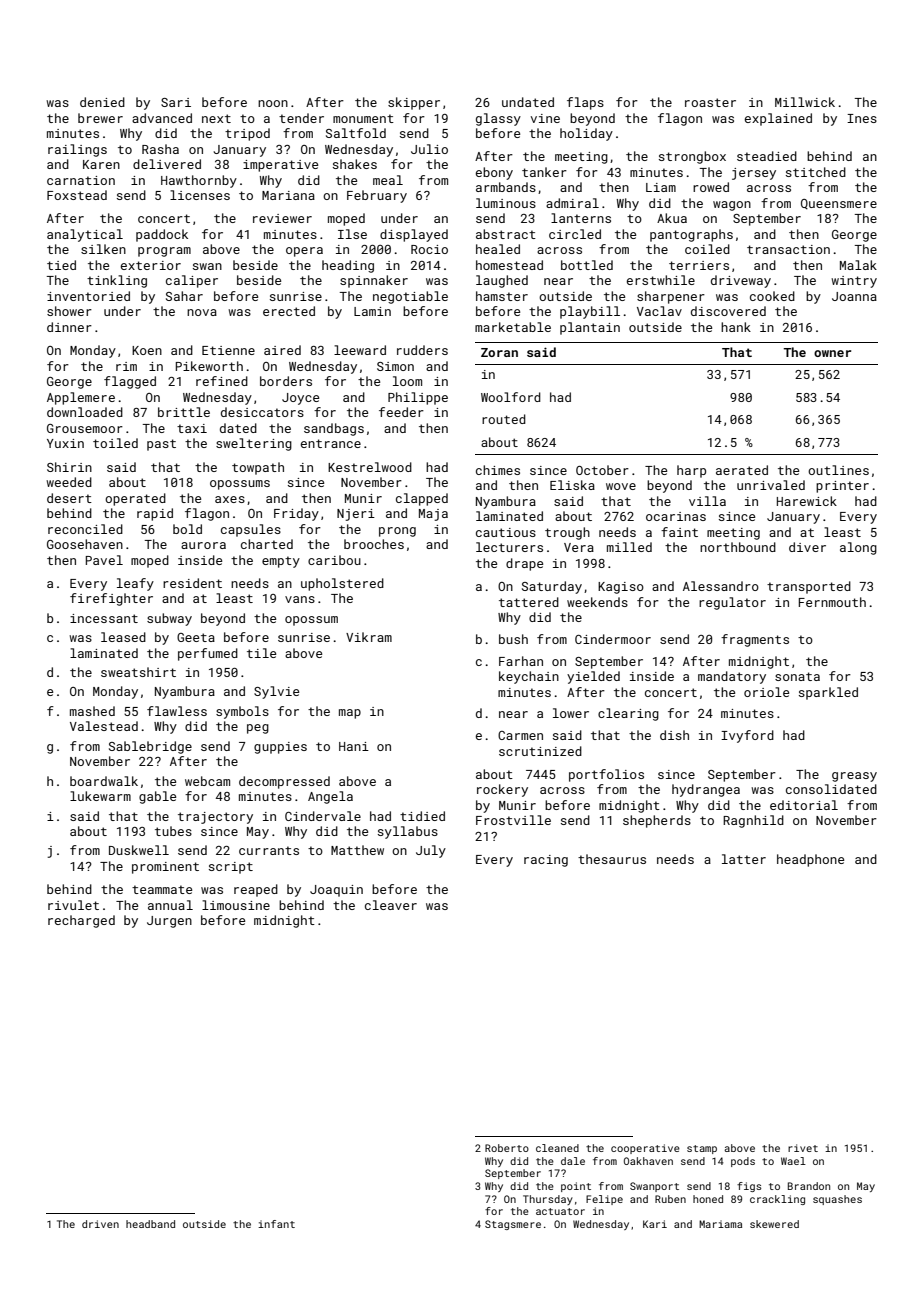 Image resolution: width=924 pixels, height=1308 pixels. What do you see at coordinates (261, 653) in the screenshot?
I see `tile` at bounding box center [261, 653].
